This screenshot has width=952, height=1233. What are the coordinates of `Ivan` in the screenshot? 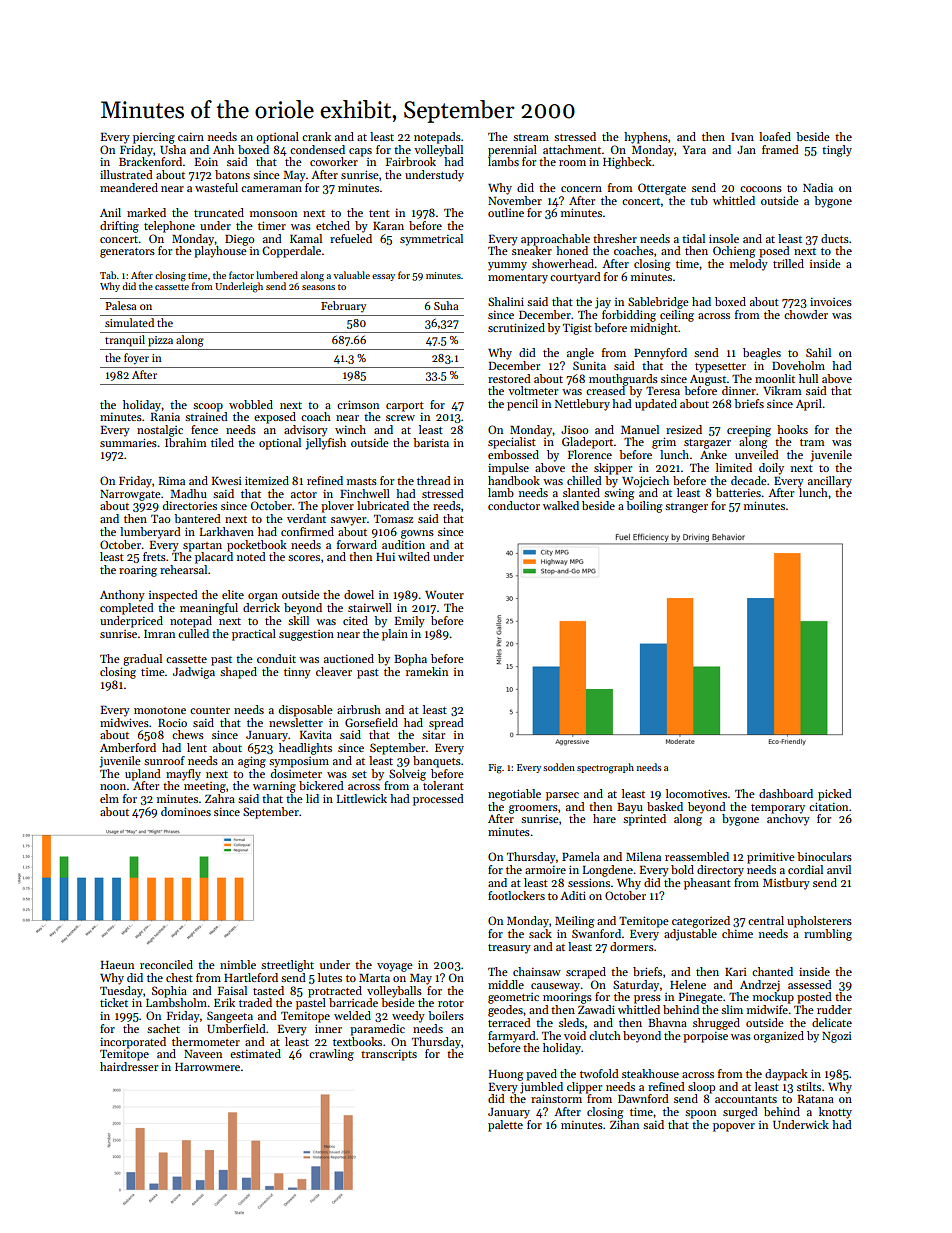 It's located at (742, 137).
